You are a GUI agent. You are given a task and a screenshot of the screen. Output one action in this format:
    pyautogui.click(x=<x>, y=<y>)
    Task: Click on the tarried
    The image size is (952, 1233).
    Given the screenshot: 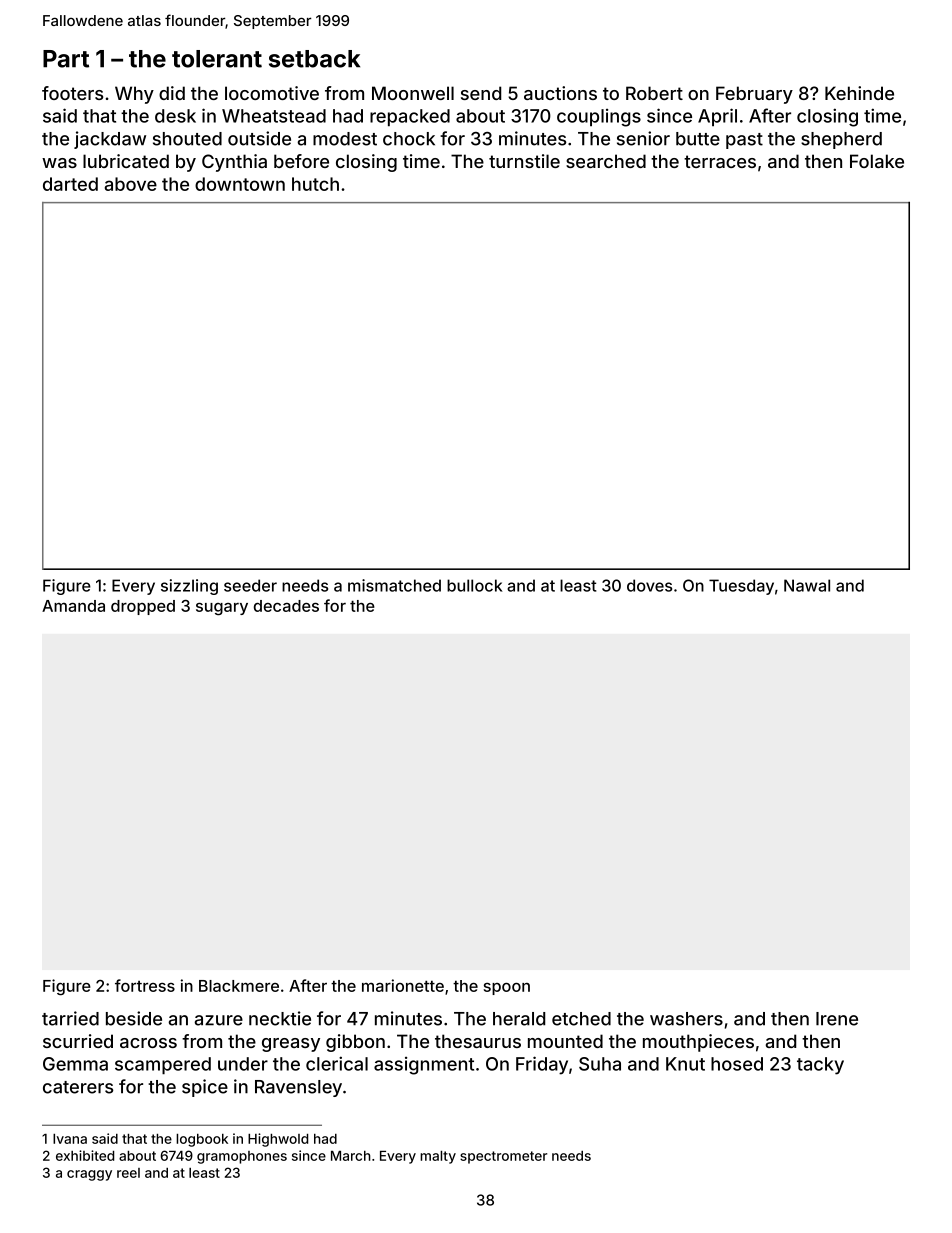 What is the action you would take?
    pyautogui.click(x=70, y=1018)
